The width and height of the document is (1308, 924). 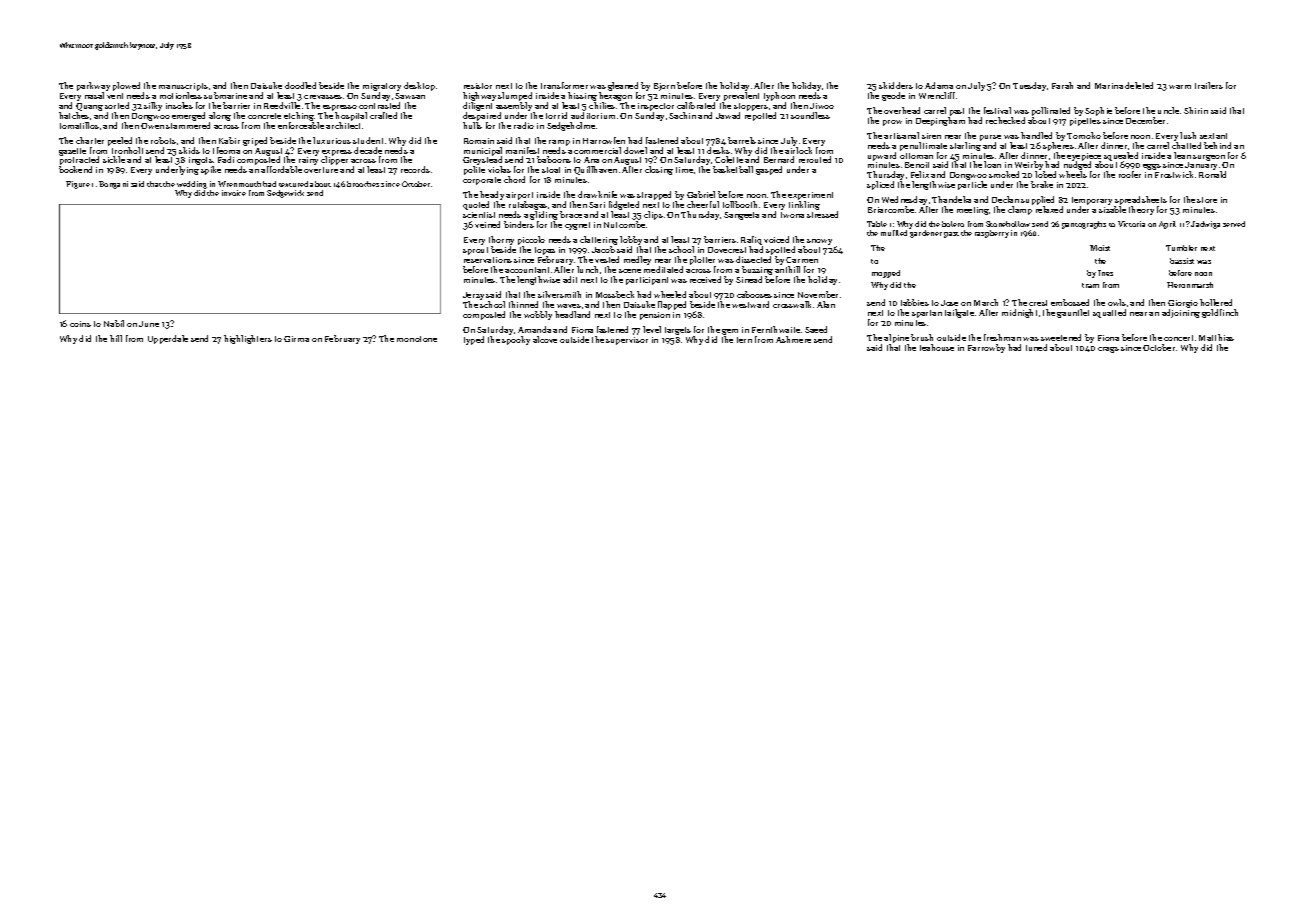 I want to click on sprout, so click(x=475, y=251).
